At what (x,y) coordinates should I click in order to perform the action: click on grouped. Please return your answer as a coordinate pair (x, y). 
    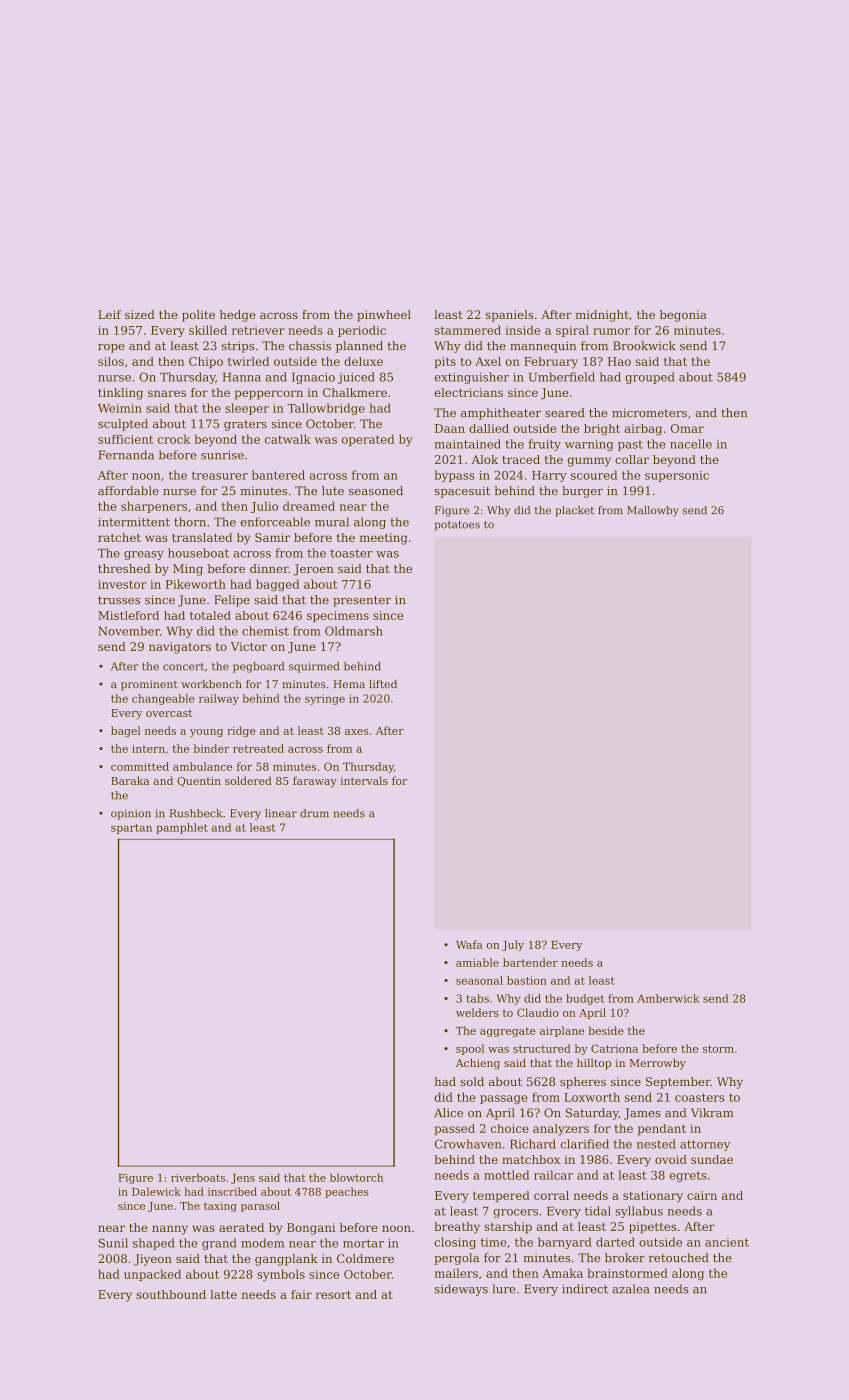
    Looking at the image, I should click on (650, 378).
